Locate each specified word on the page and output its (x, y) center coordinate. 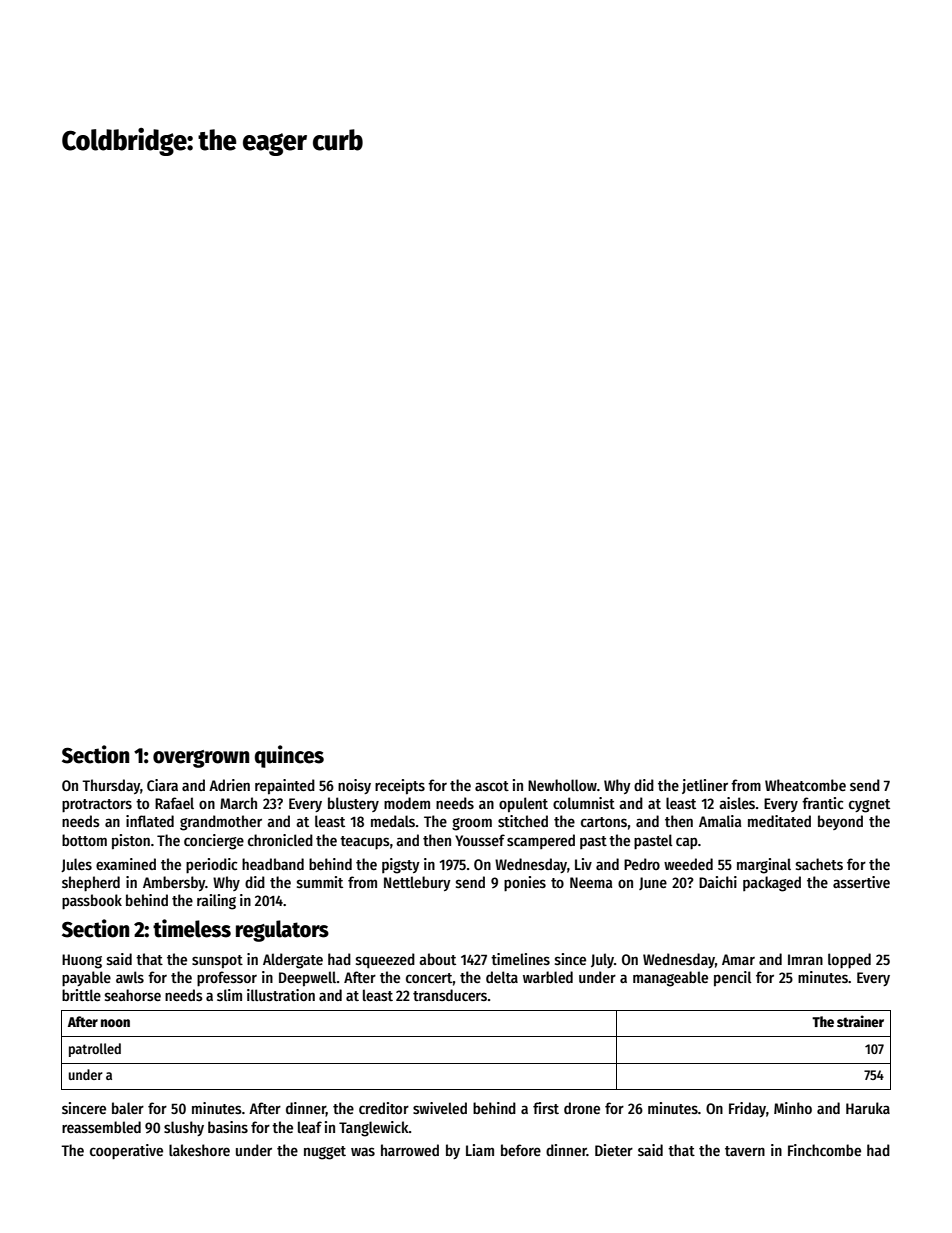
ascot (492, 786)
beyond (840, 822)
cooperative (126, 1152)
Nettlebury (417, 883)
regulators (282, 931)
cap (687, 843)
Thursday (111, 786)
